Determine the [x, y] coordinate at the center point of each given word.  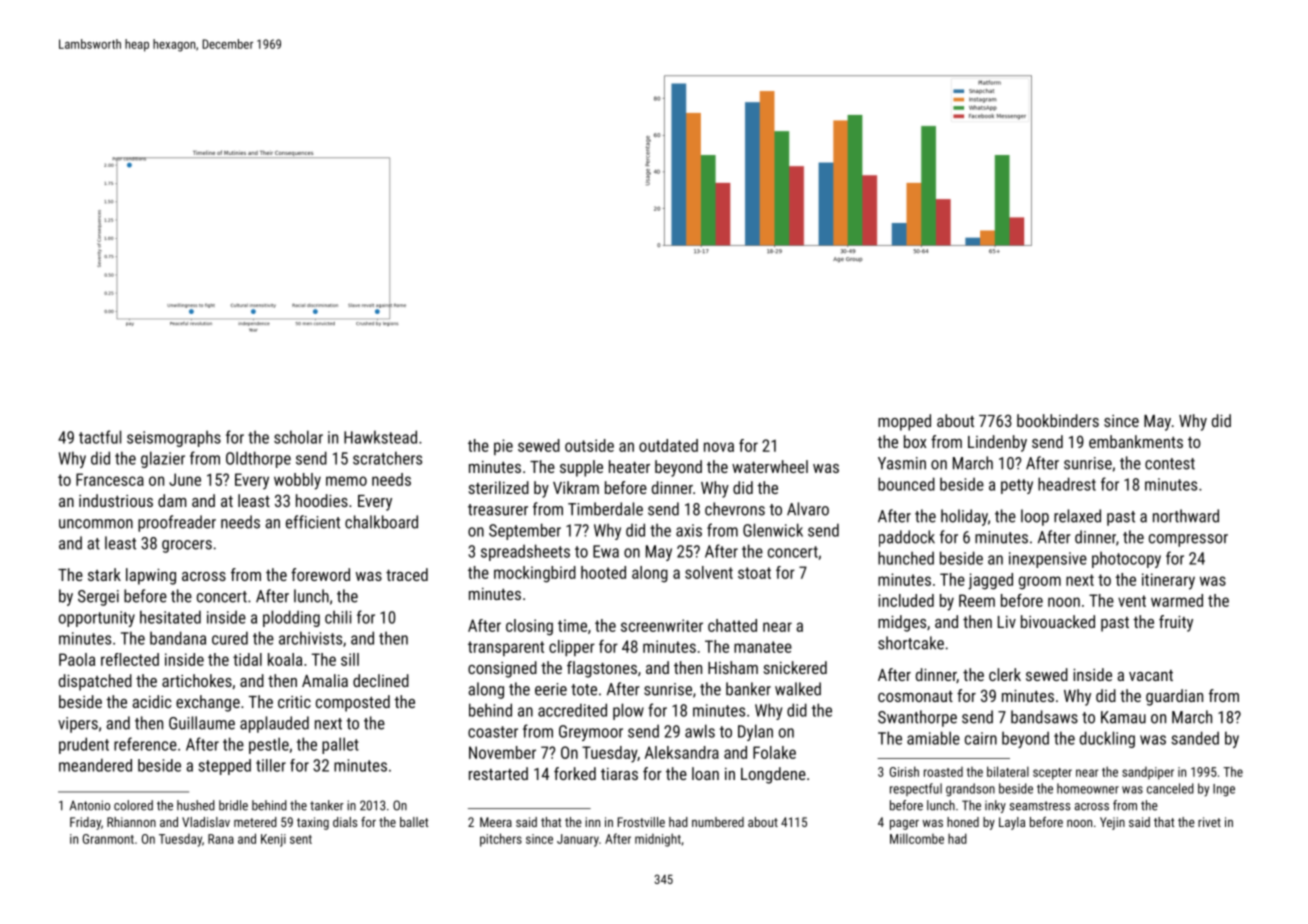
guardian [1174, 697]
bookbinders [1058, 420]
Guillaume [202, 723]
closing [529, 627]
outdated [668, 445]
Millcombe [917, 838]
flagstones [602, 669]
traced [407, 574]
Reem [977, 600]
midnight [658, 840]
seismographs [174, 438]
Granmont [108, 839]
